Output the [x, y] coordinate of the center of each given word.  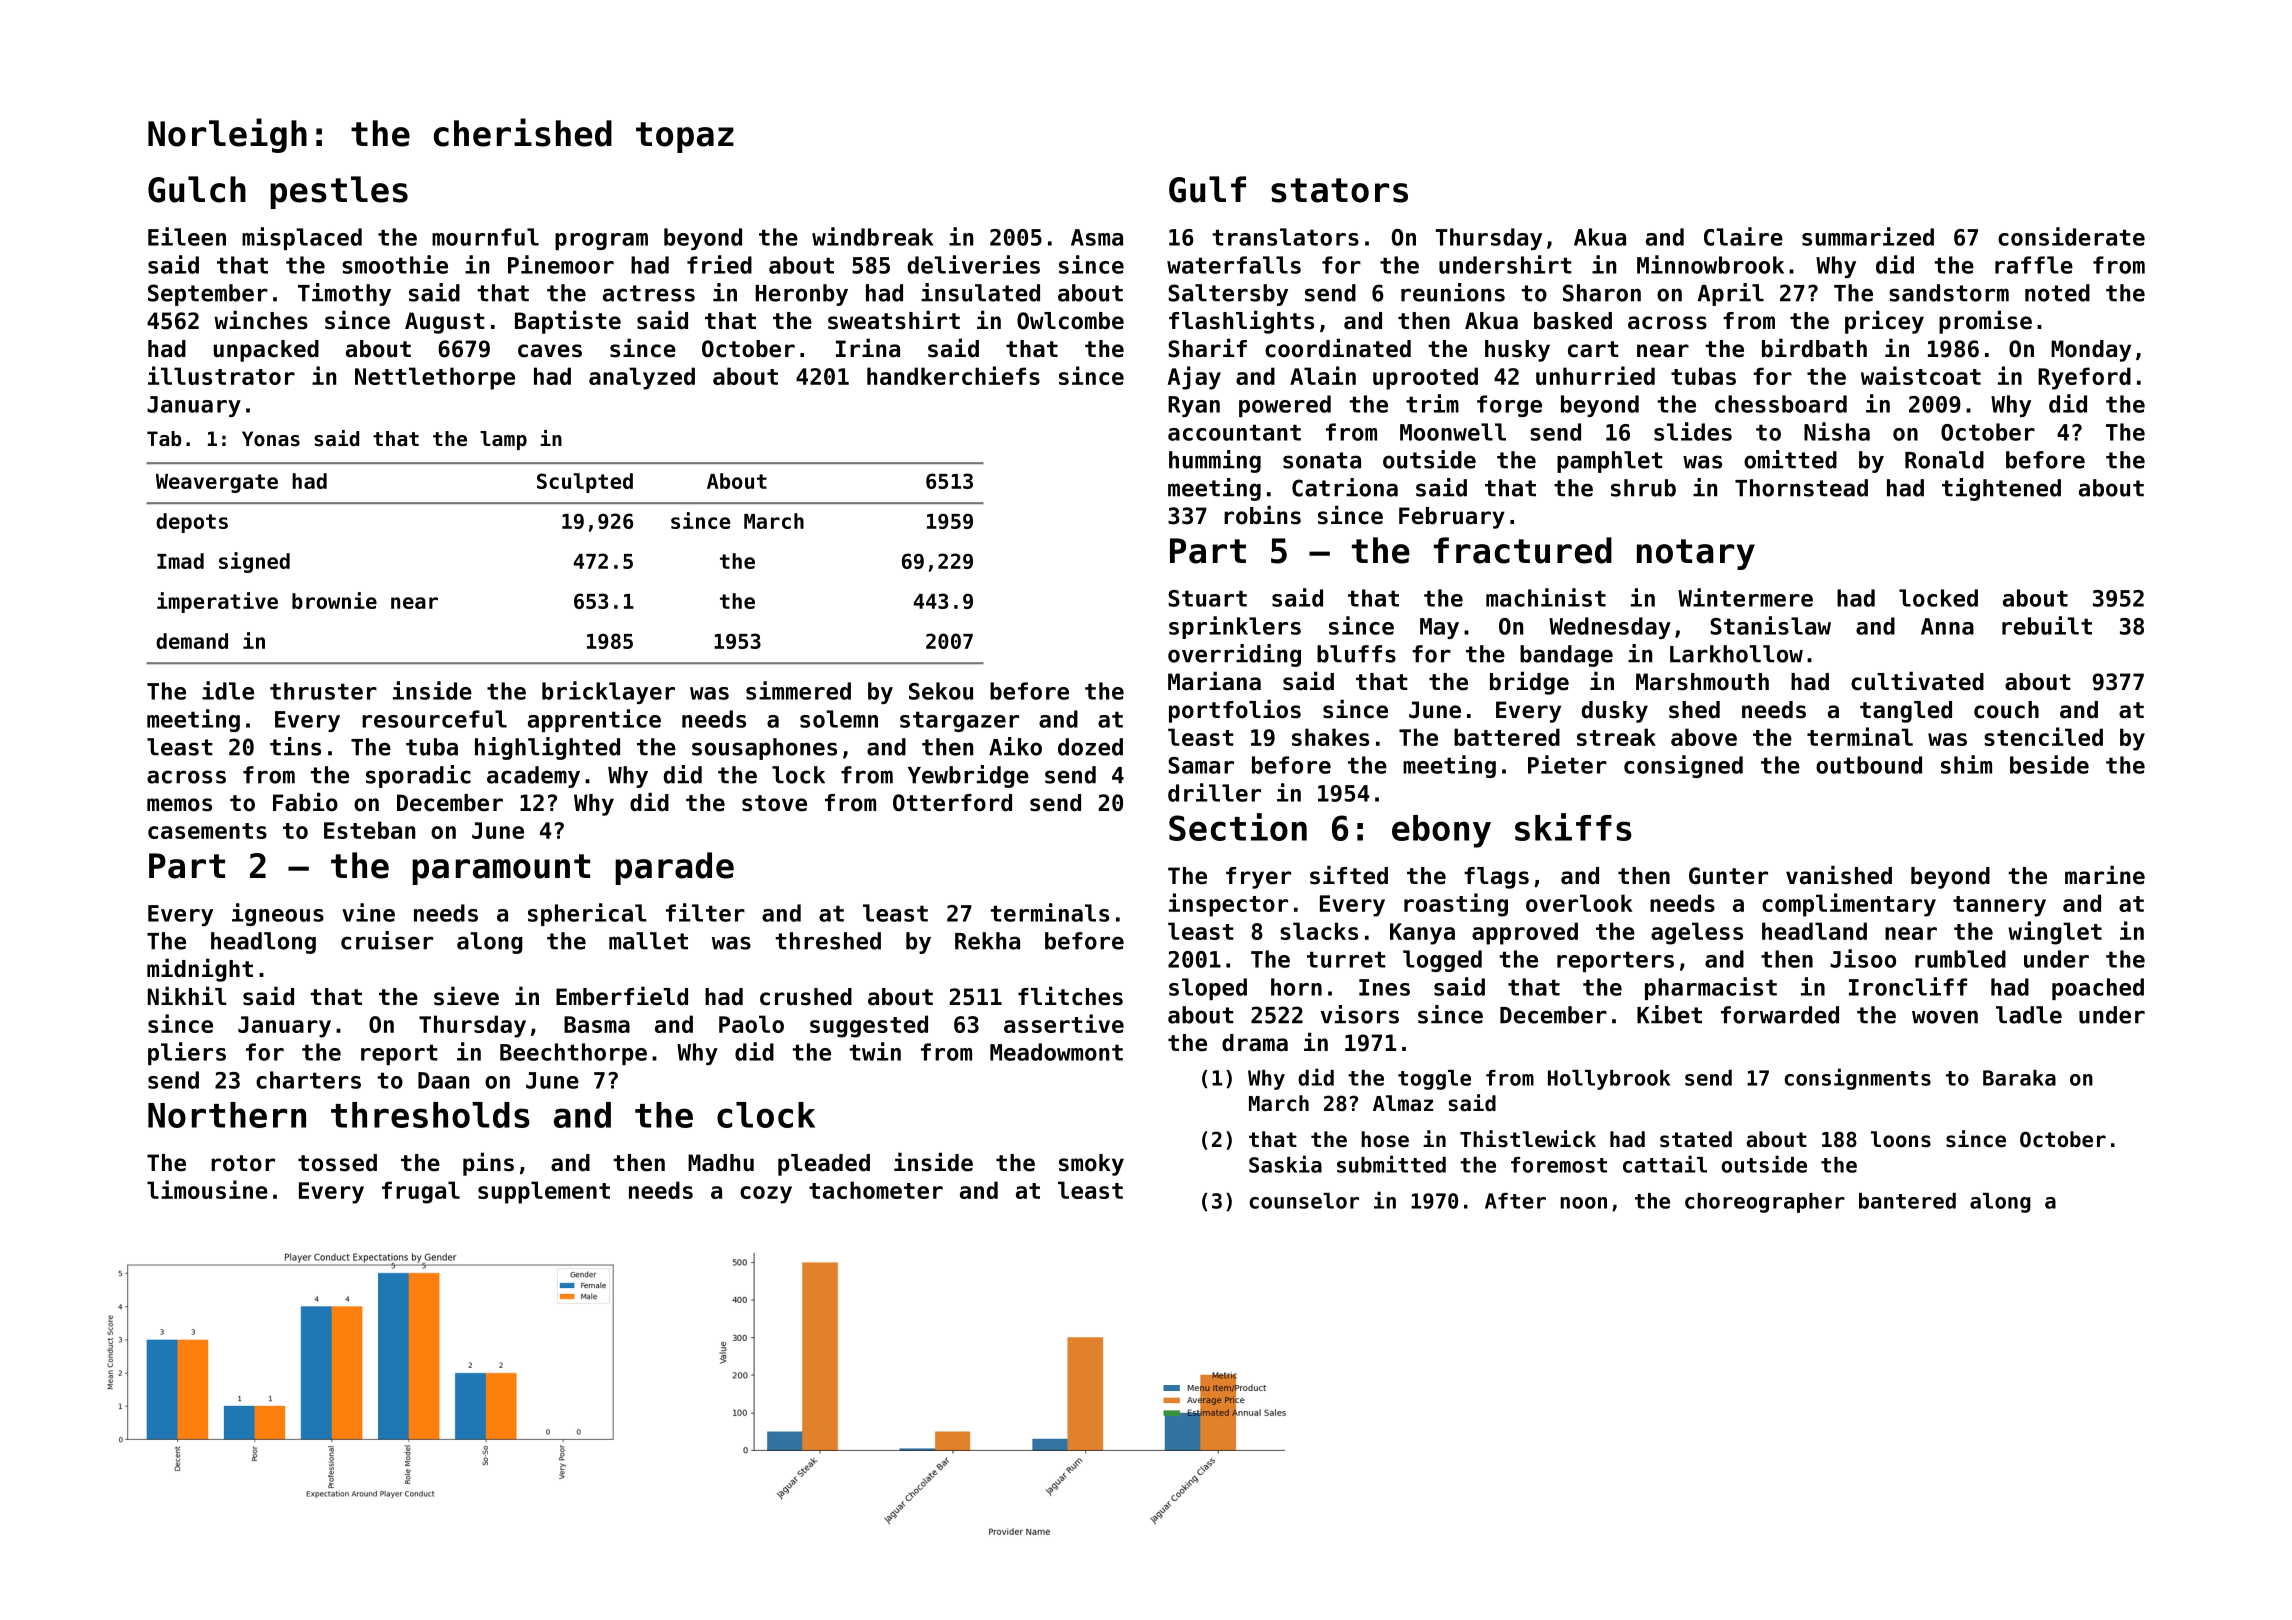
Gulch [197, 189]
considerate [2071, 236]
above [1704, 737]
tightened [2001, 489]
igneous [278, 914]
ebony [1441, 831]
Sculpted [585, 483]
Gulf [1207, 189]
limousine [207, 1189]
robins [1262, 515]
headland [1814, 931]
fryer [1258, 878]
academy [533, 777]
